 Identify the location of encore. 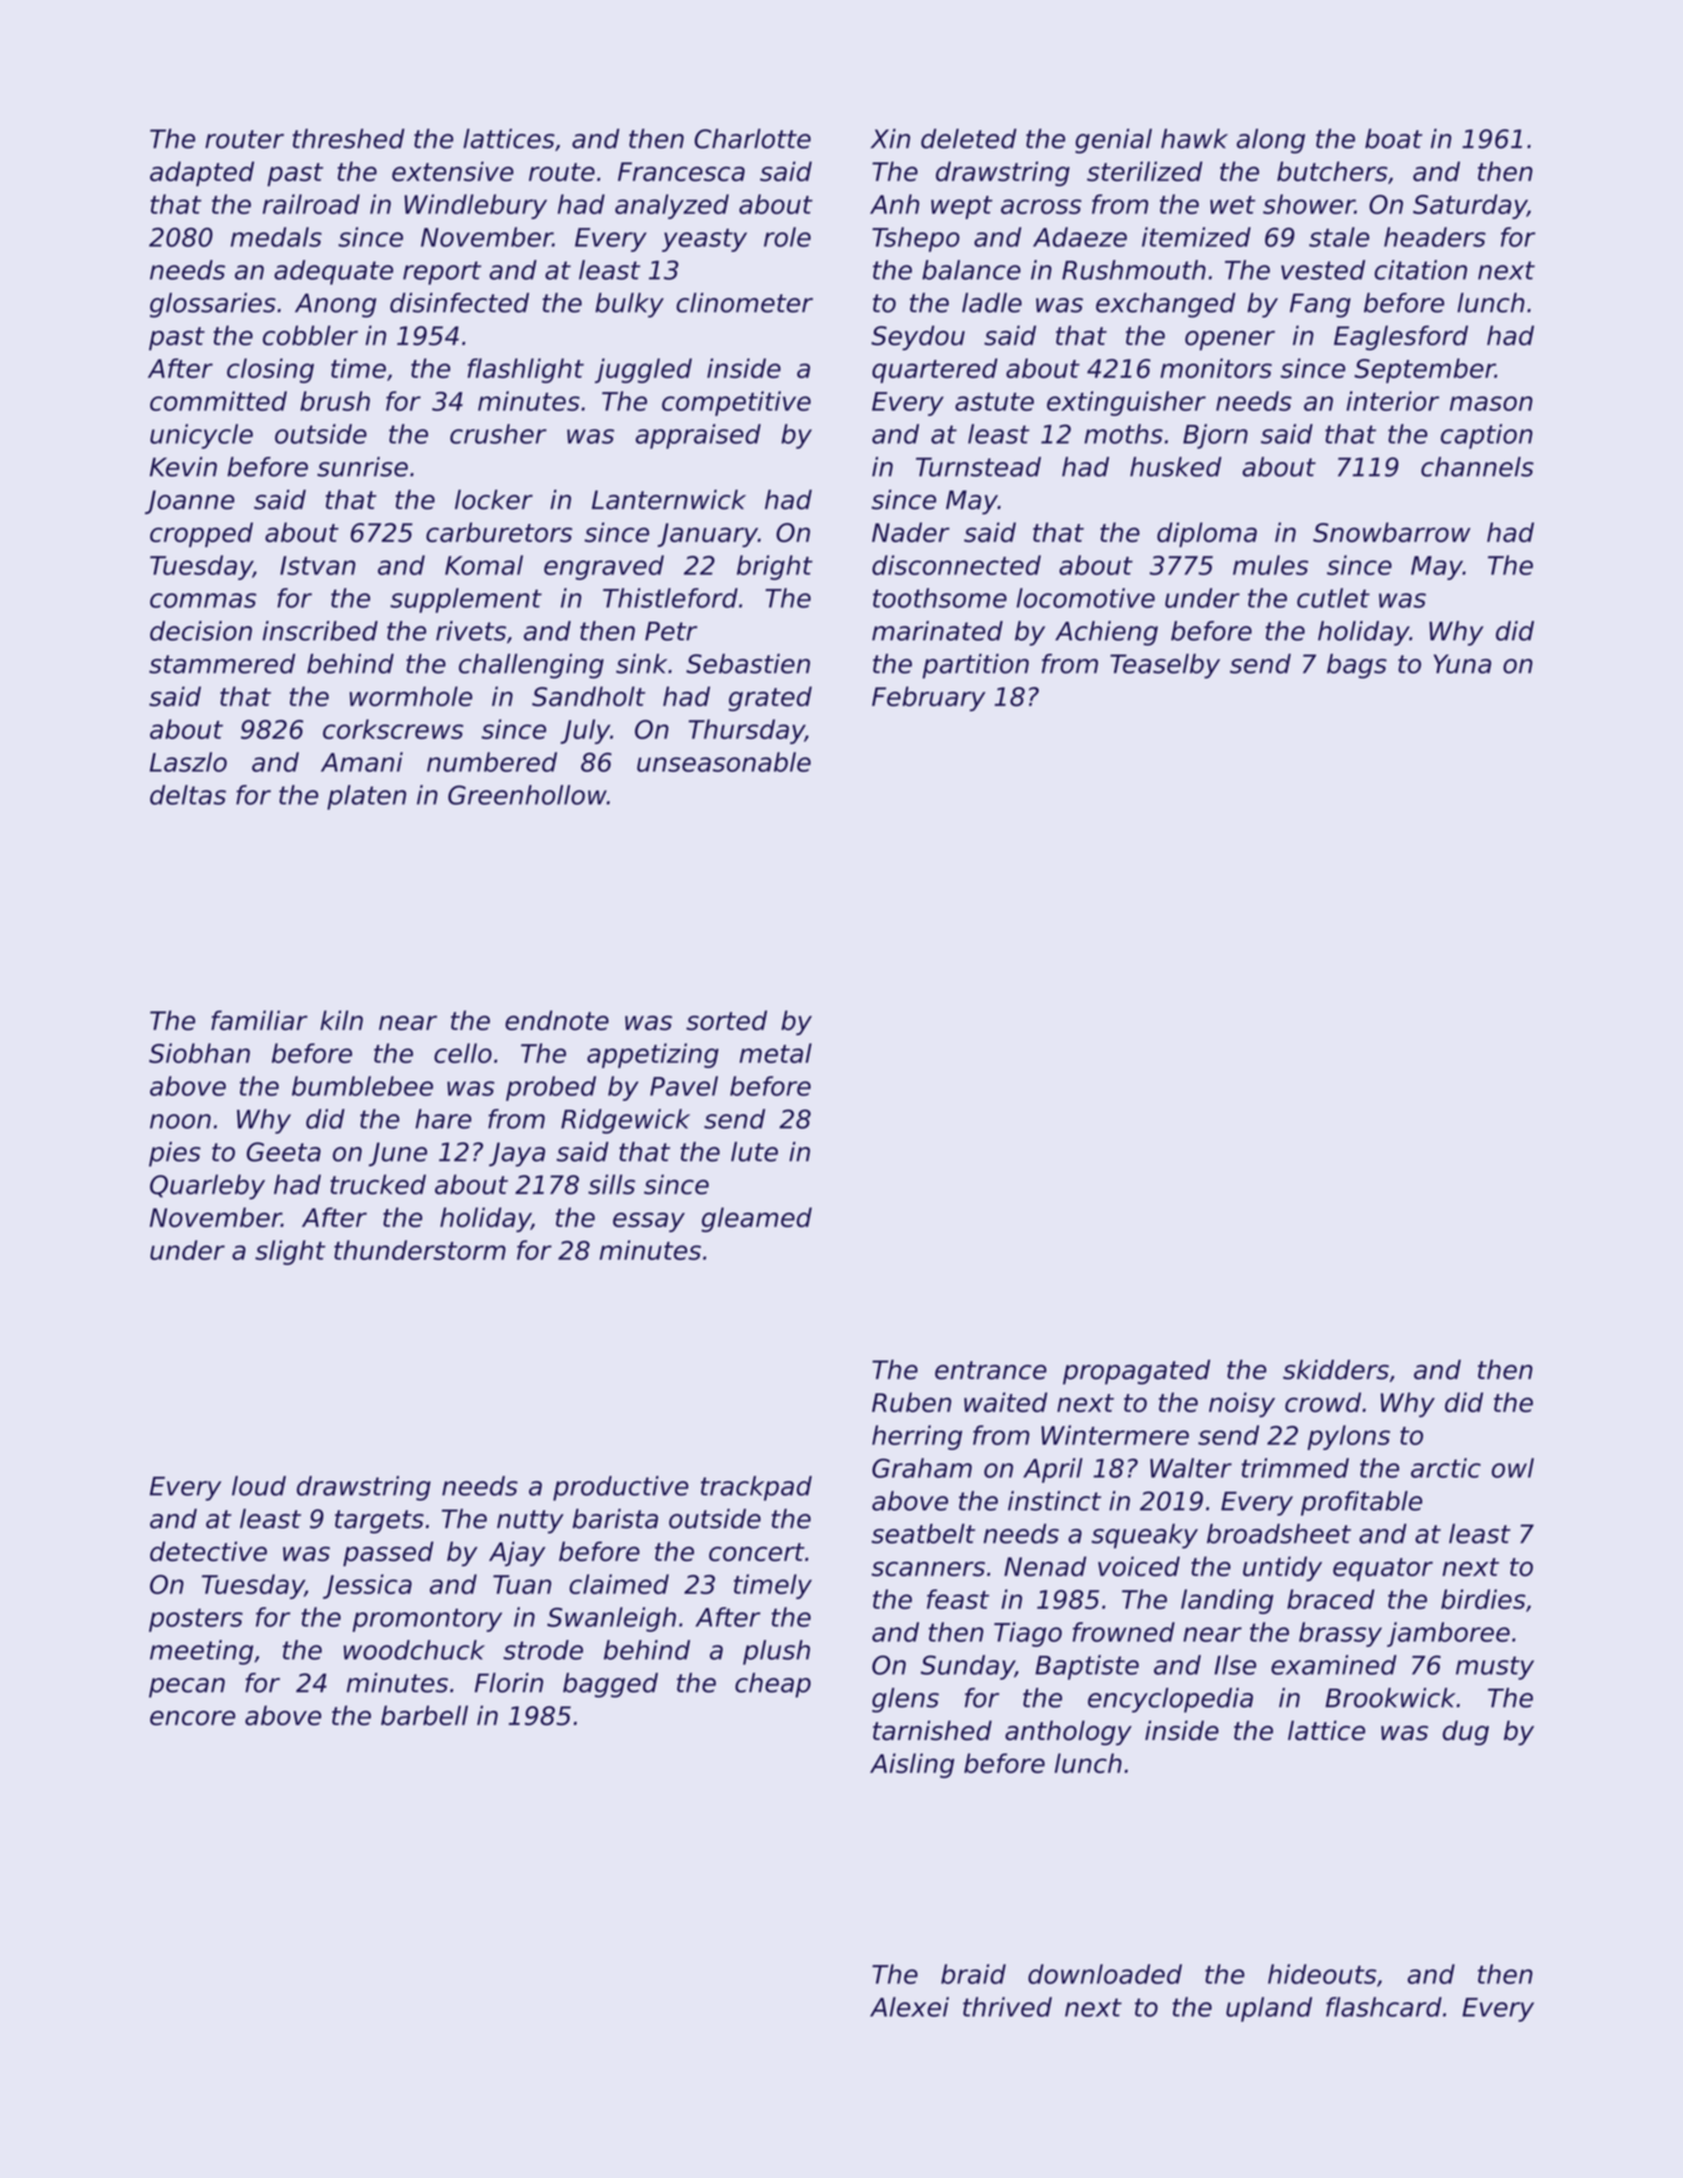
(192, 1718).
